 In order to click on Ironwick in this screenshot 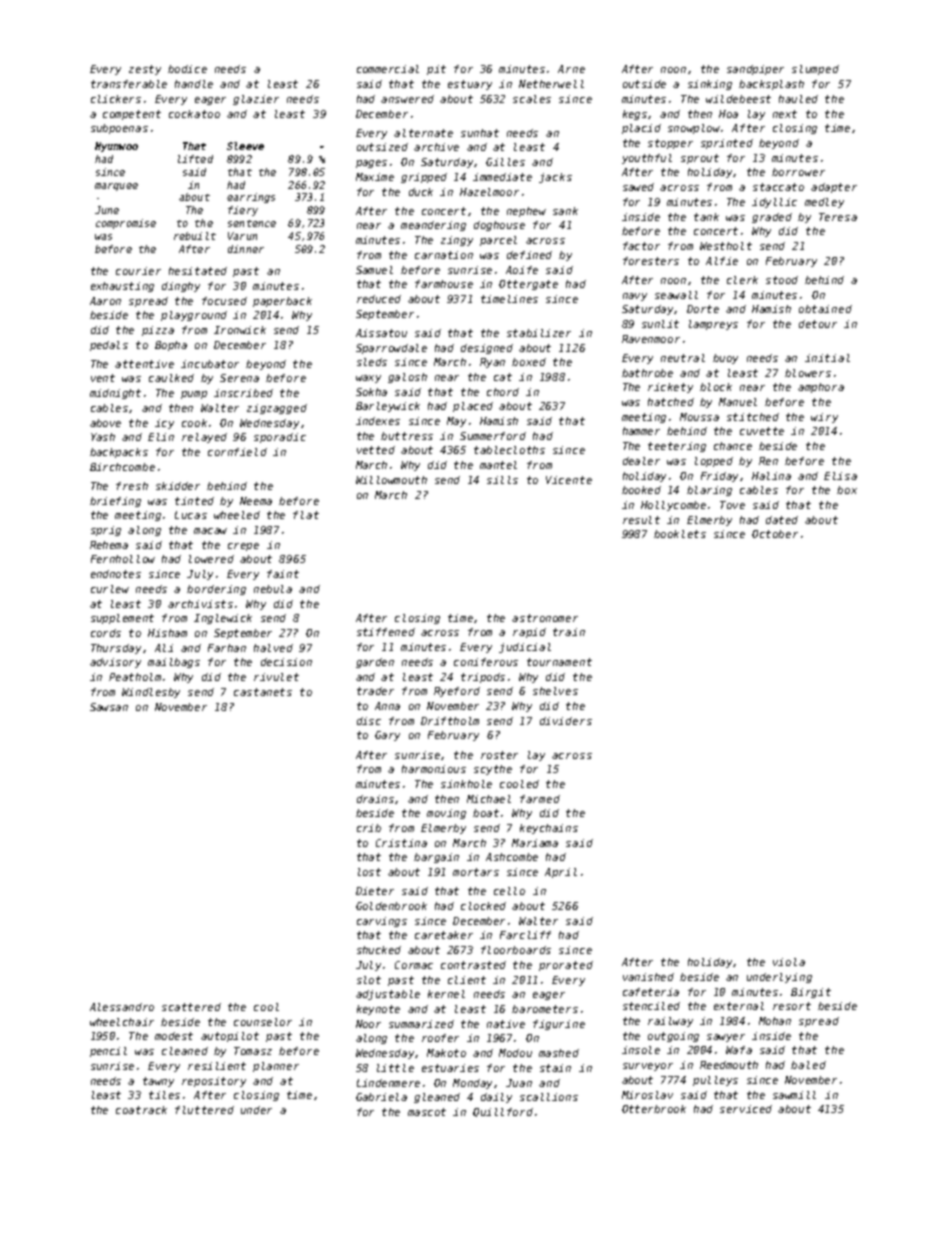, I will do `click(240, 330)`.
